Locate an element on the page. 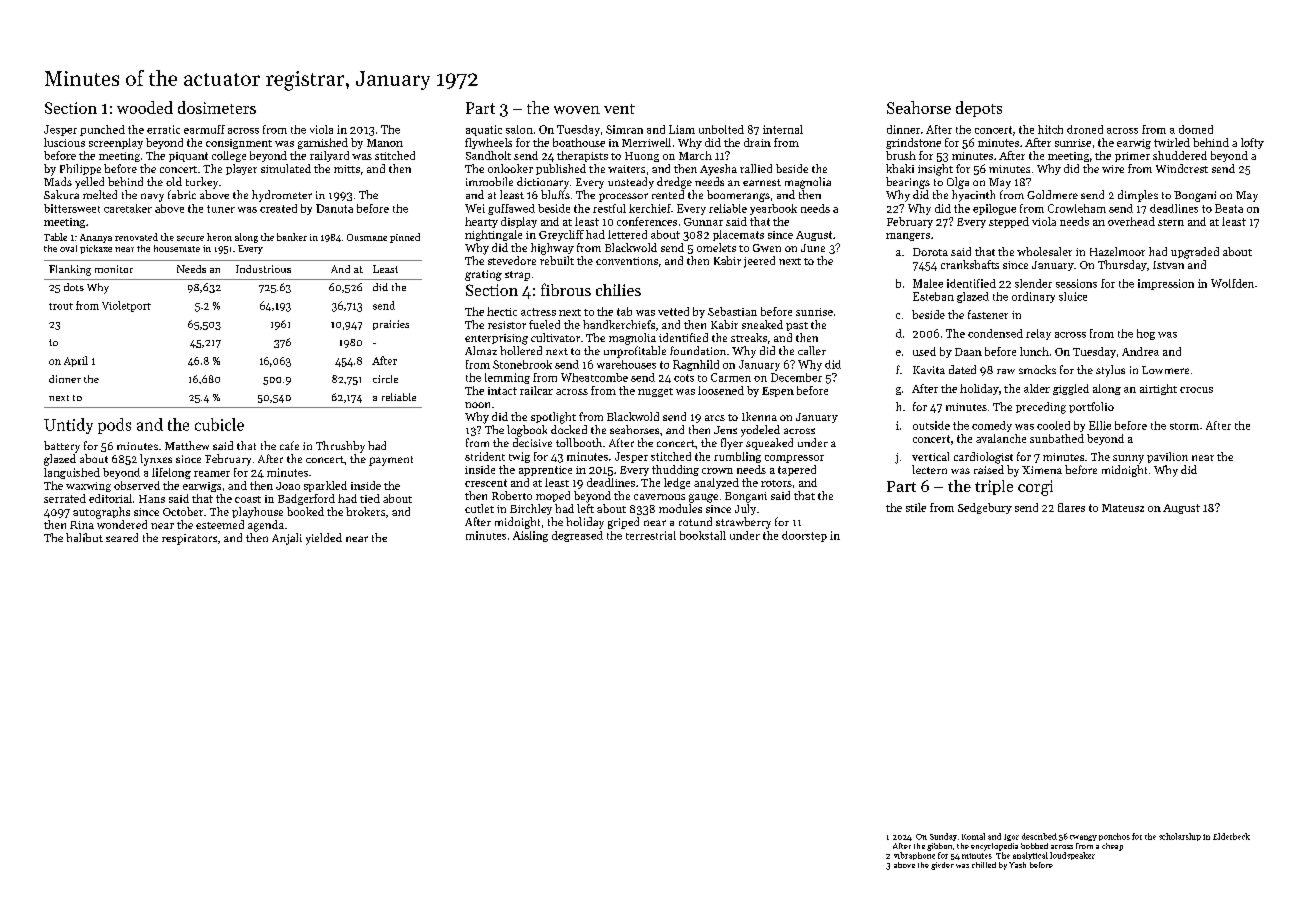  flares is located at coordinates (1071, 507).
